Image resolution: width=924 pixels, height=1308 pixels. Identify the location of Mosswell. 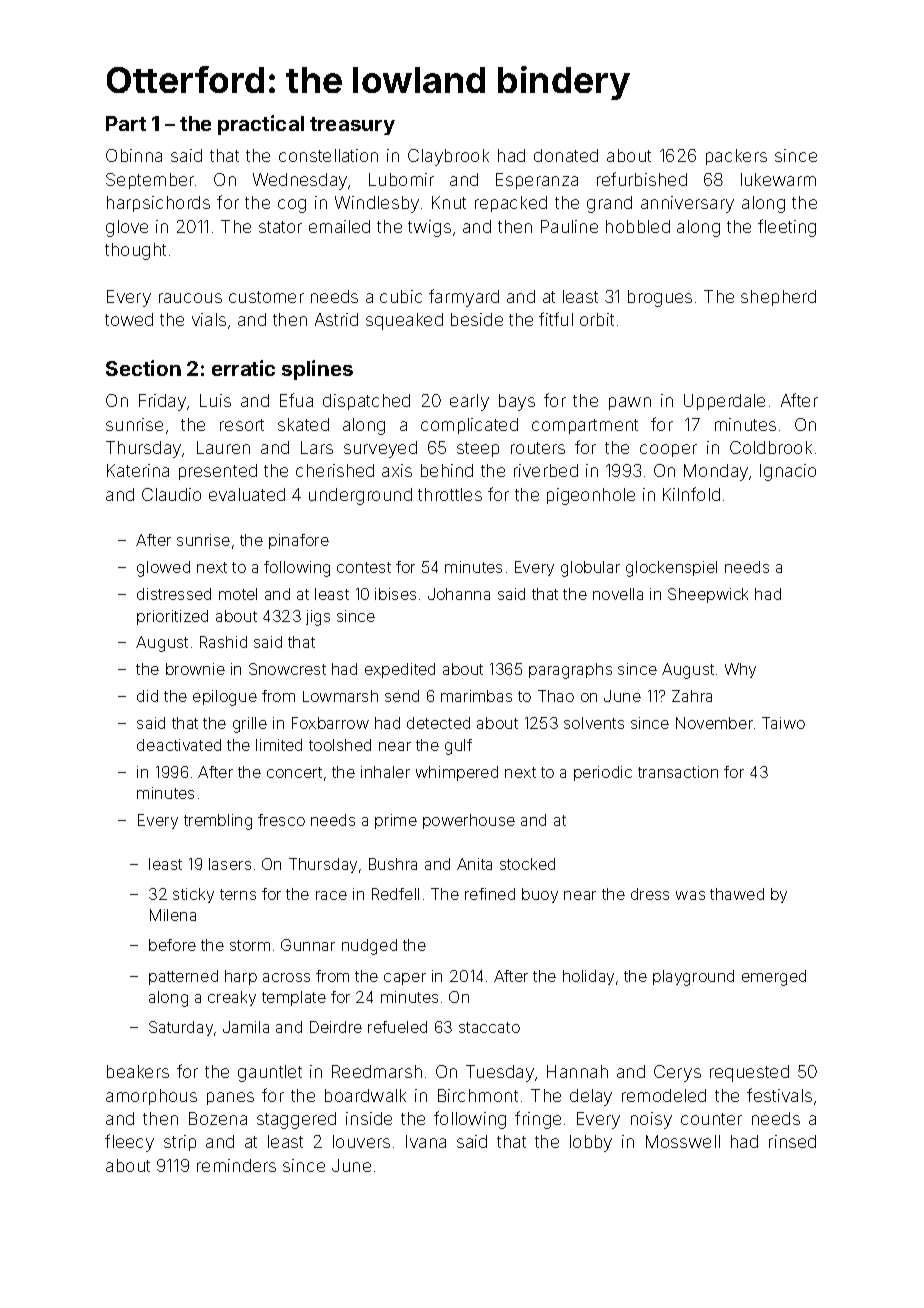
(683, 1141).
